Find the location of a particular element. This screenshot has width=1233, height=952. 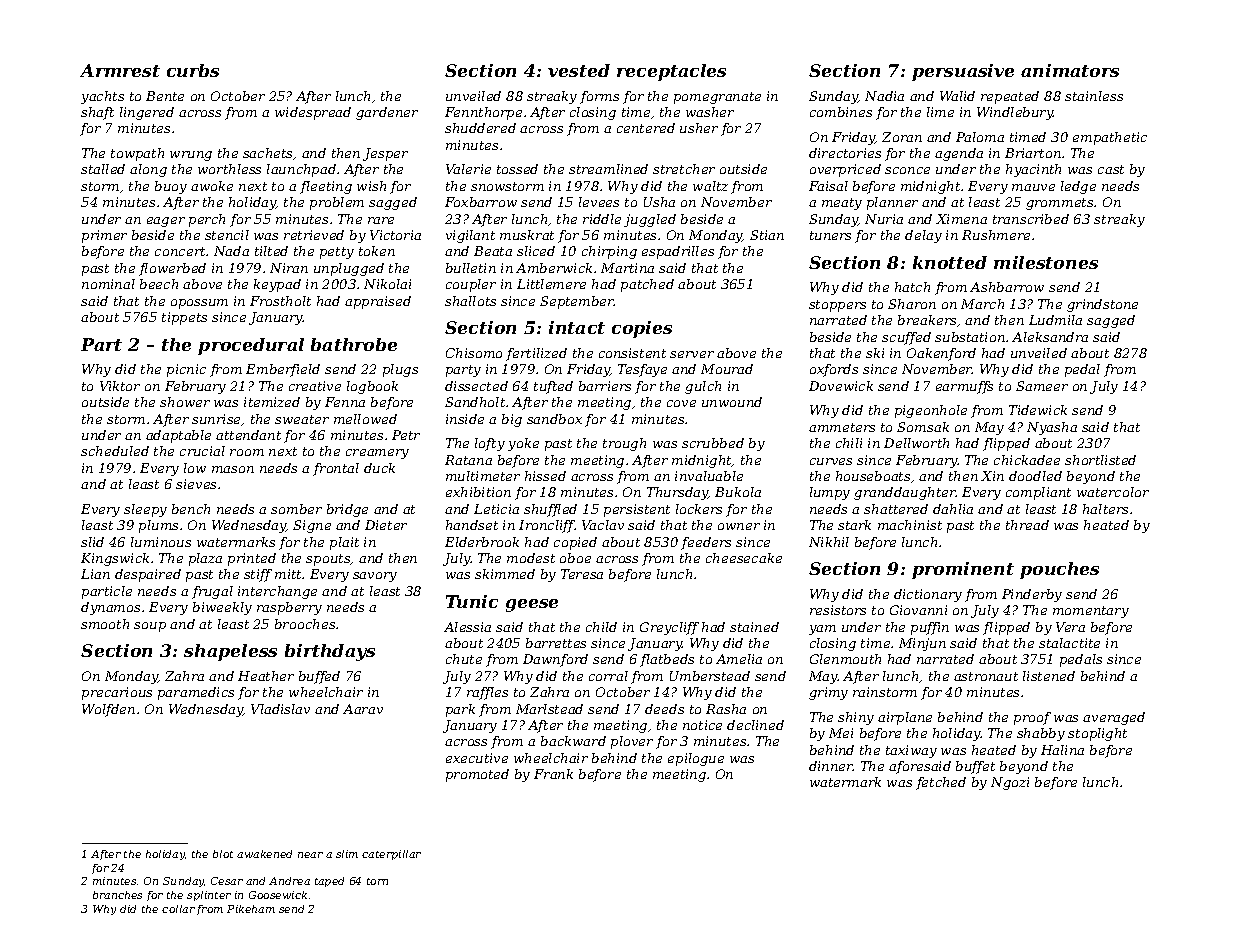

Rasha is located at coordinates (726, 709).
